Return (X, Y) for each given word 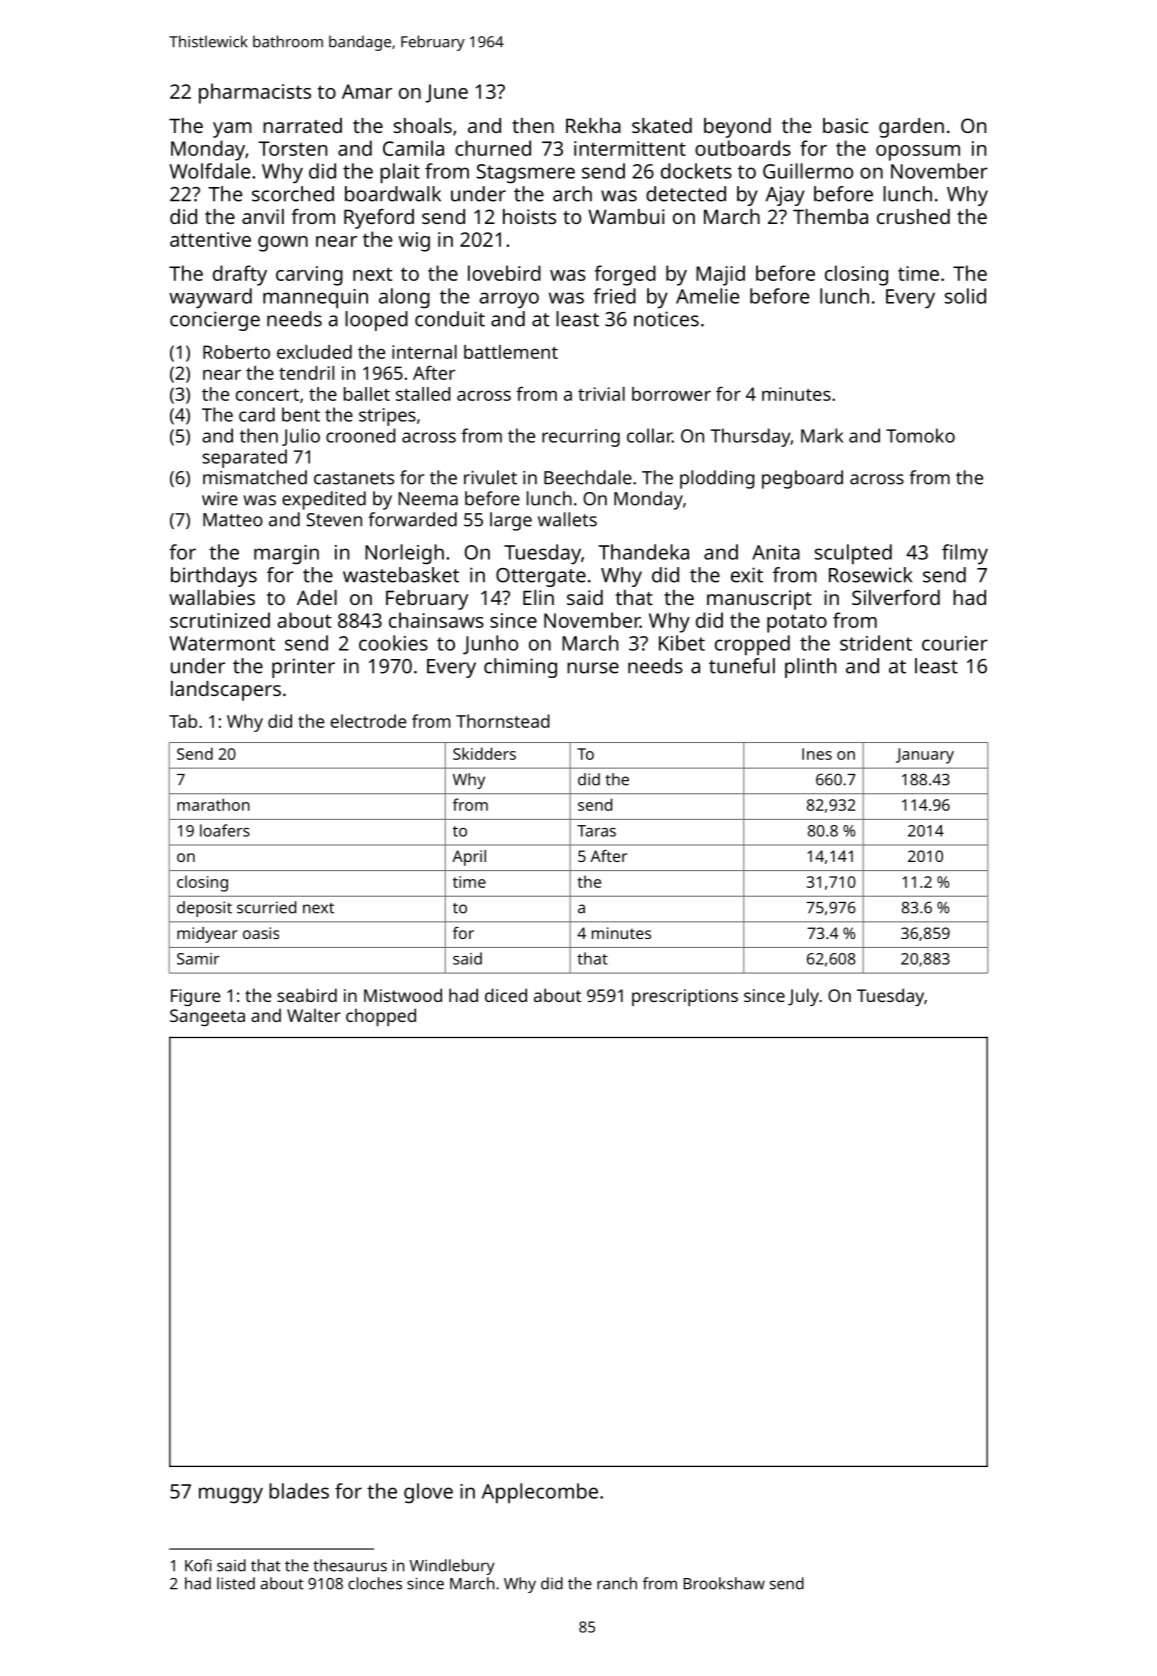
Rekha (593, 125)
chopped (381, 1017)
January (925, 756)
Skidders (484, 753)
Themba (830, 216)
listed (236, 1583)
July (803, 997)
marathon (213, 804)
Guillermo (808, 171)
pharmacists (255, 93)
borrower (671, 394)
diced (506, 995)
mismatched (255, 477)
